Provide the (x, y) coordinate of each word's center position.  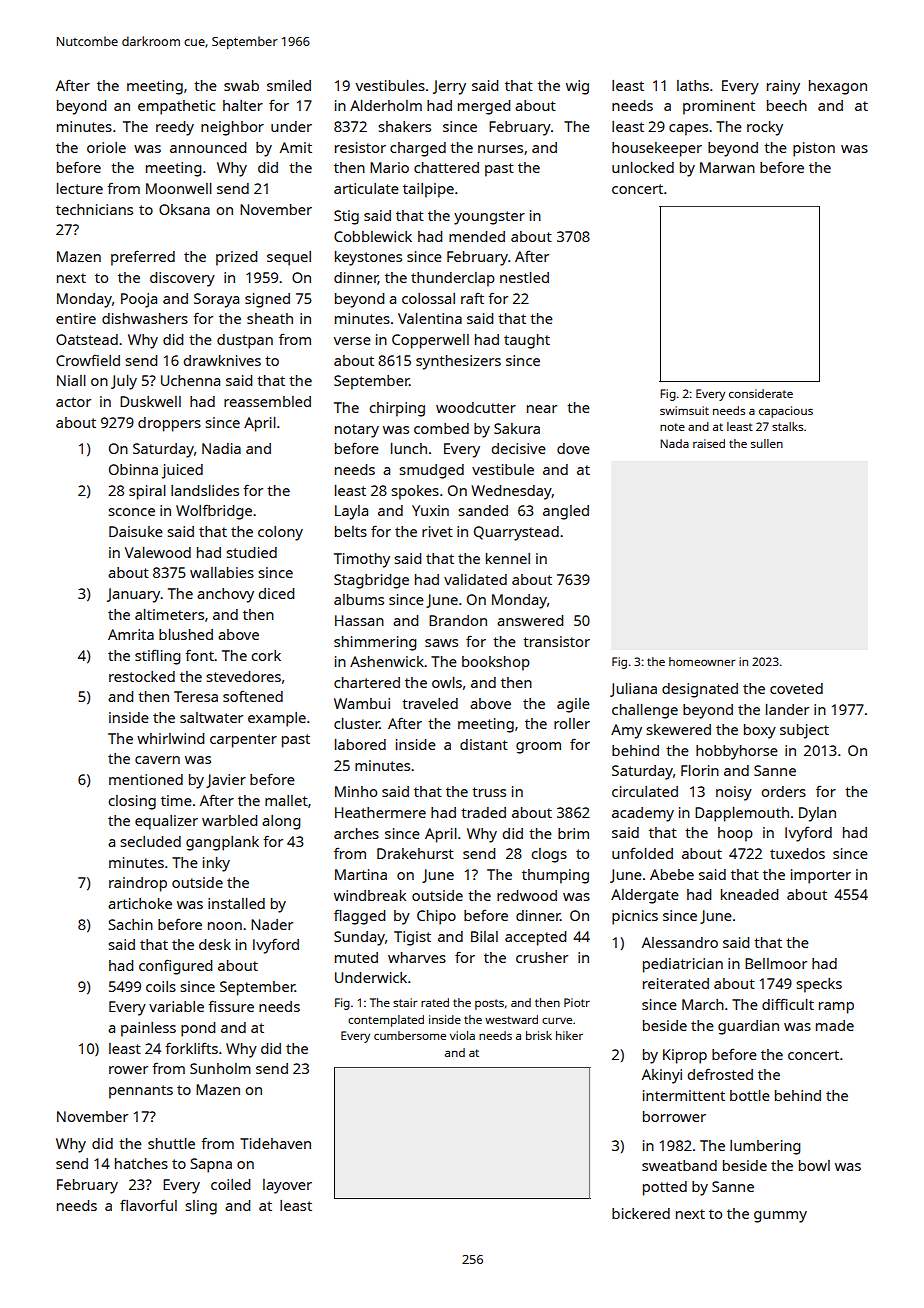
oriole (106, 147)
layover (287, 1186)
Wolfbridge (214, 512)
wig (577, 87)
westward (511, 1019)
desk (215, 944)
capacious (786, 412)
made (835, 1025)
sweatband (679, 1165)
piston (814, 149)
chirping (397, 409)
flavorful (148, 1205)
